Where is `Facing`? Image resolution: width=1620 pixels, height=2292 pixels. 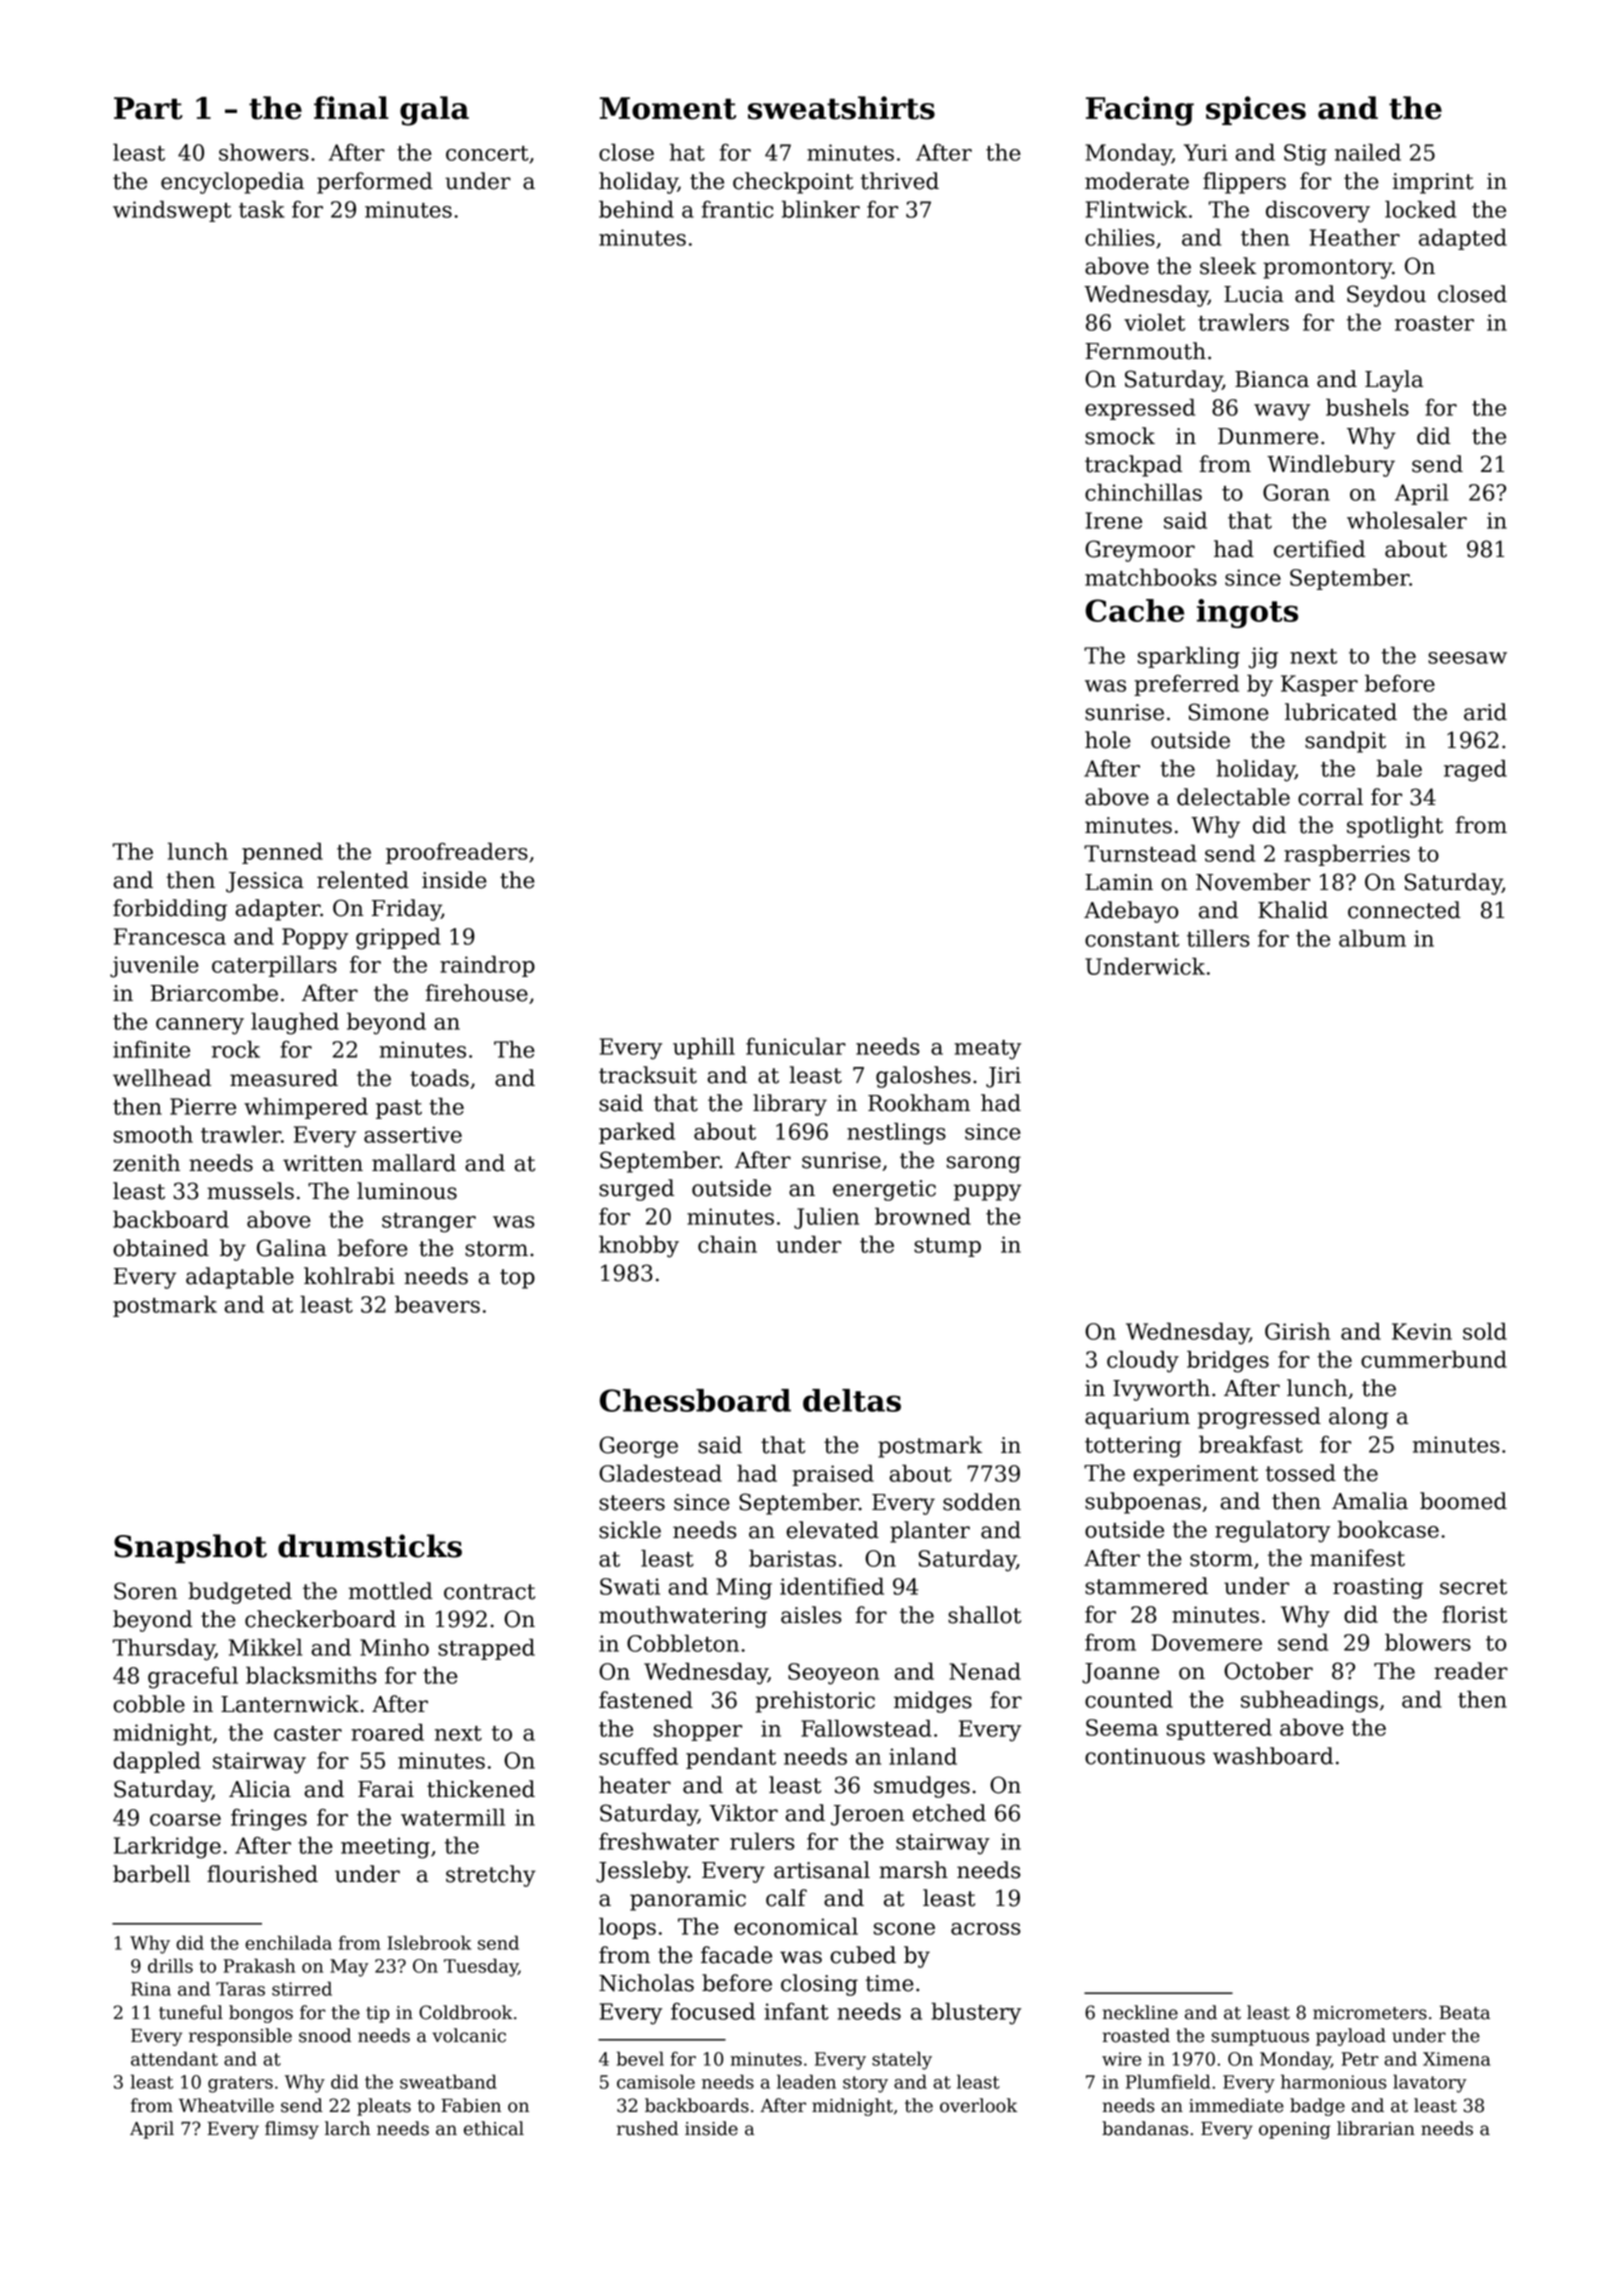
Facing is located at coordinates (1140, 111).
